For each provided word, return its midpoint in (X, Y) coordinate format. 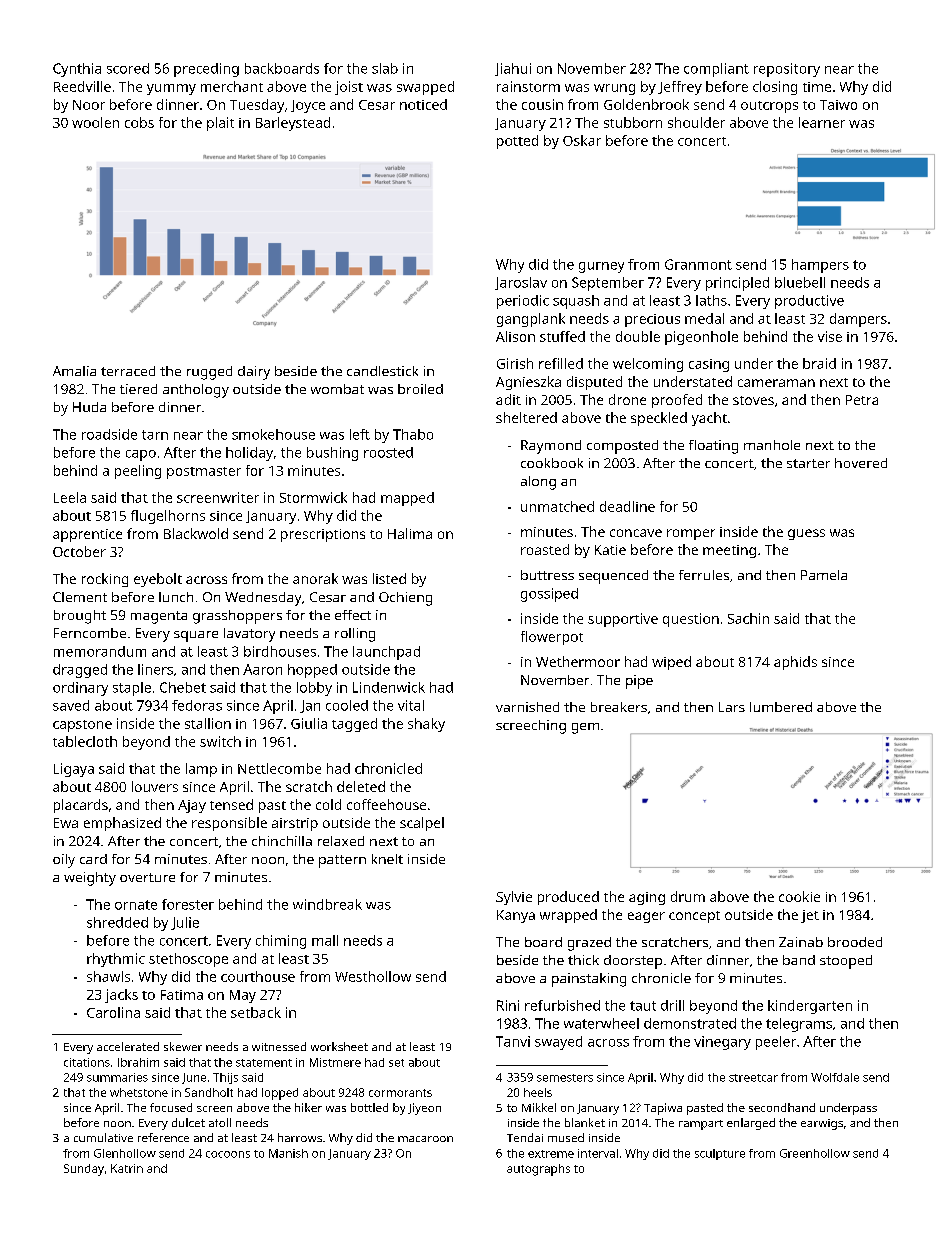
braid (819, 363)
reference (163, 1137)
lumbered (781, 707)
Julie (185, 923)
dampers (858, 320)
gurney (601, 267)
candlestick (382, 371)
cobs (139, 122)
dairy (254, 373)
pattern (342, 861)
